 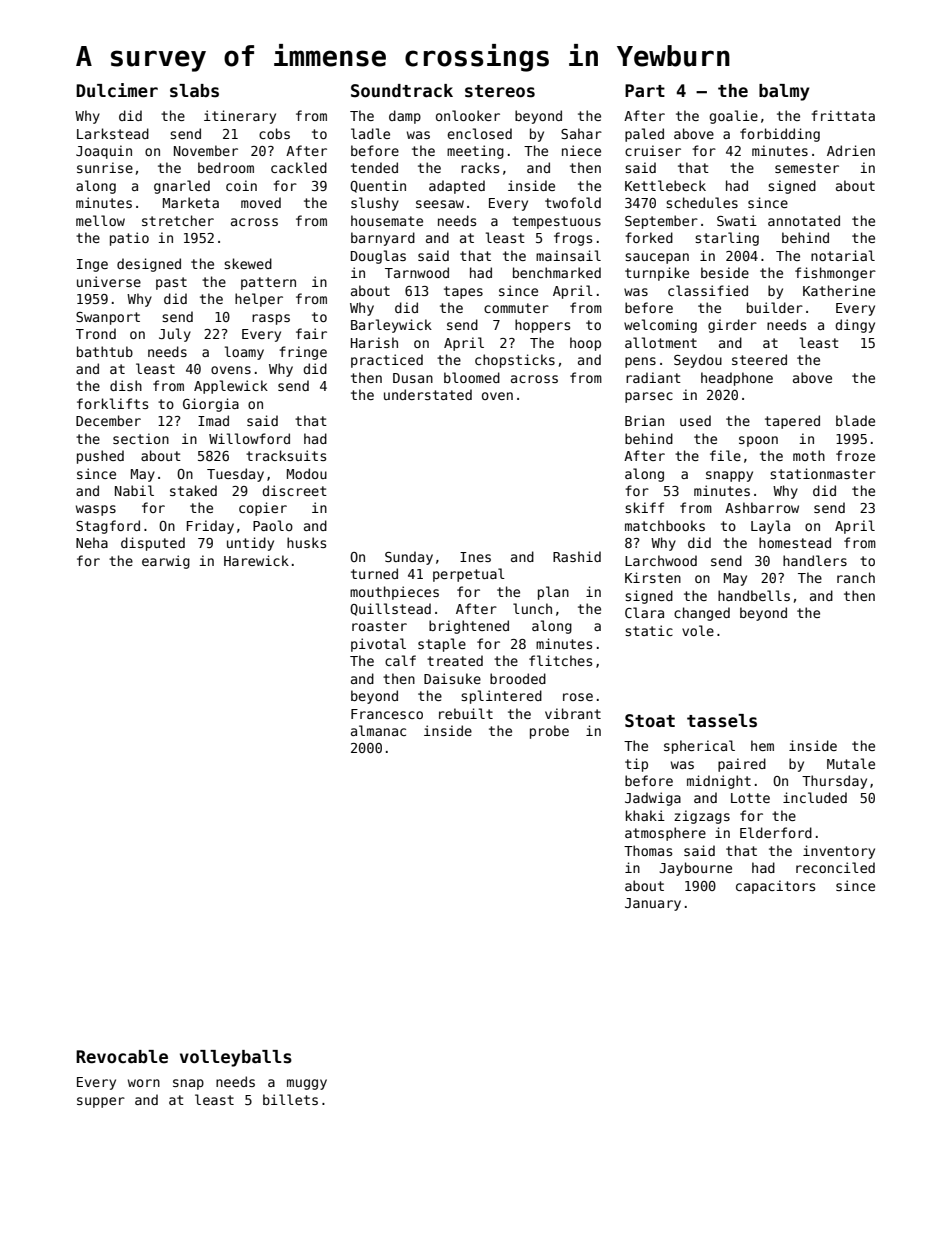 I want to click on skiff, so click(x=644, y=507).
